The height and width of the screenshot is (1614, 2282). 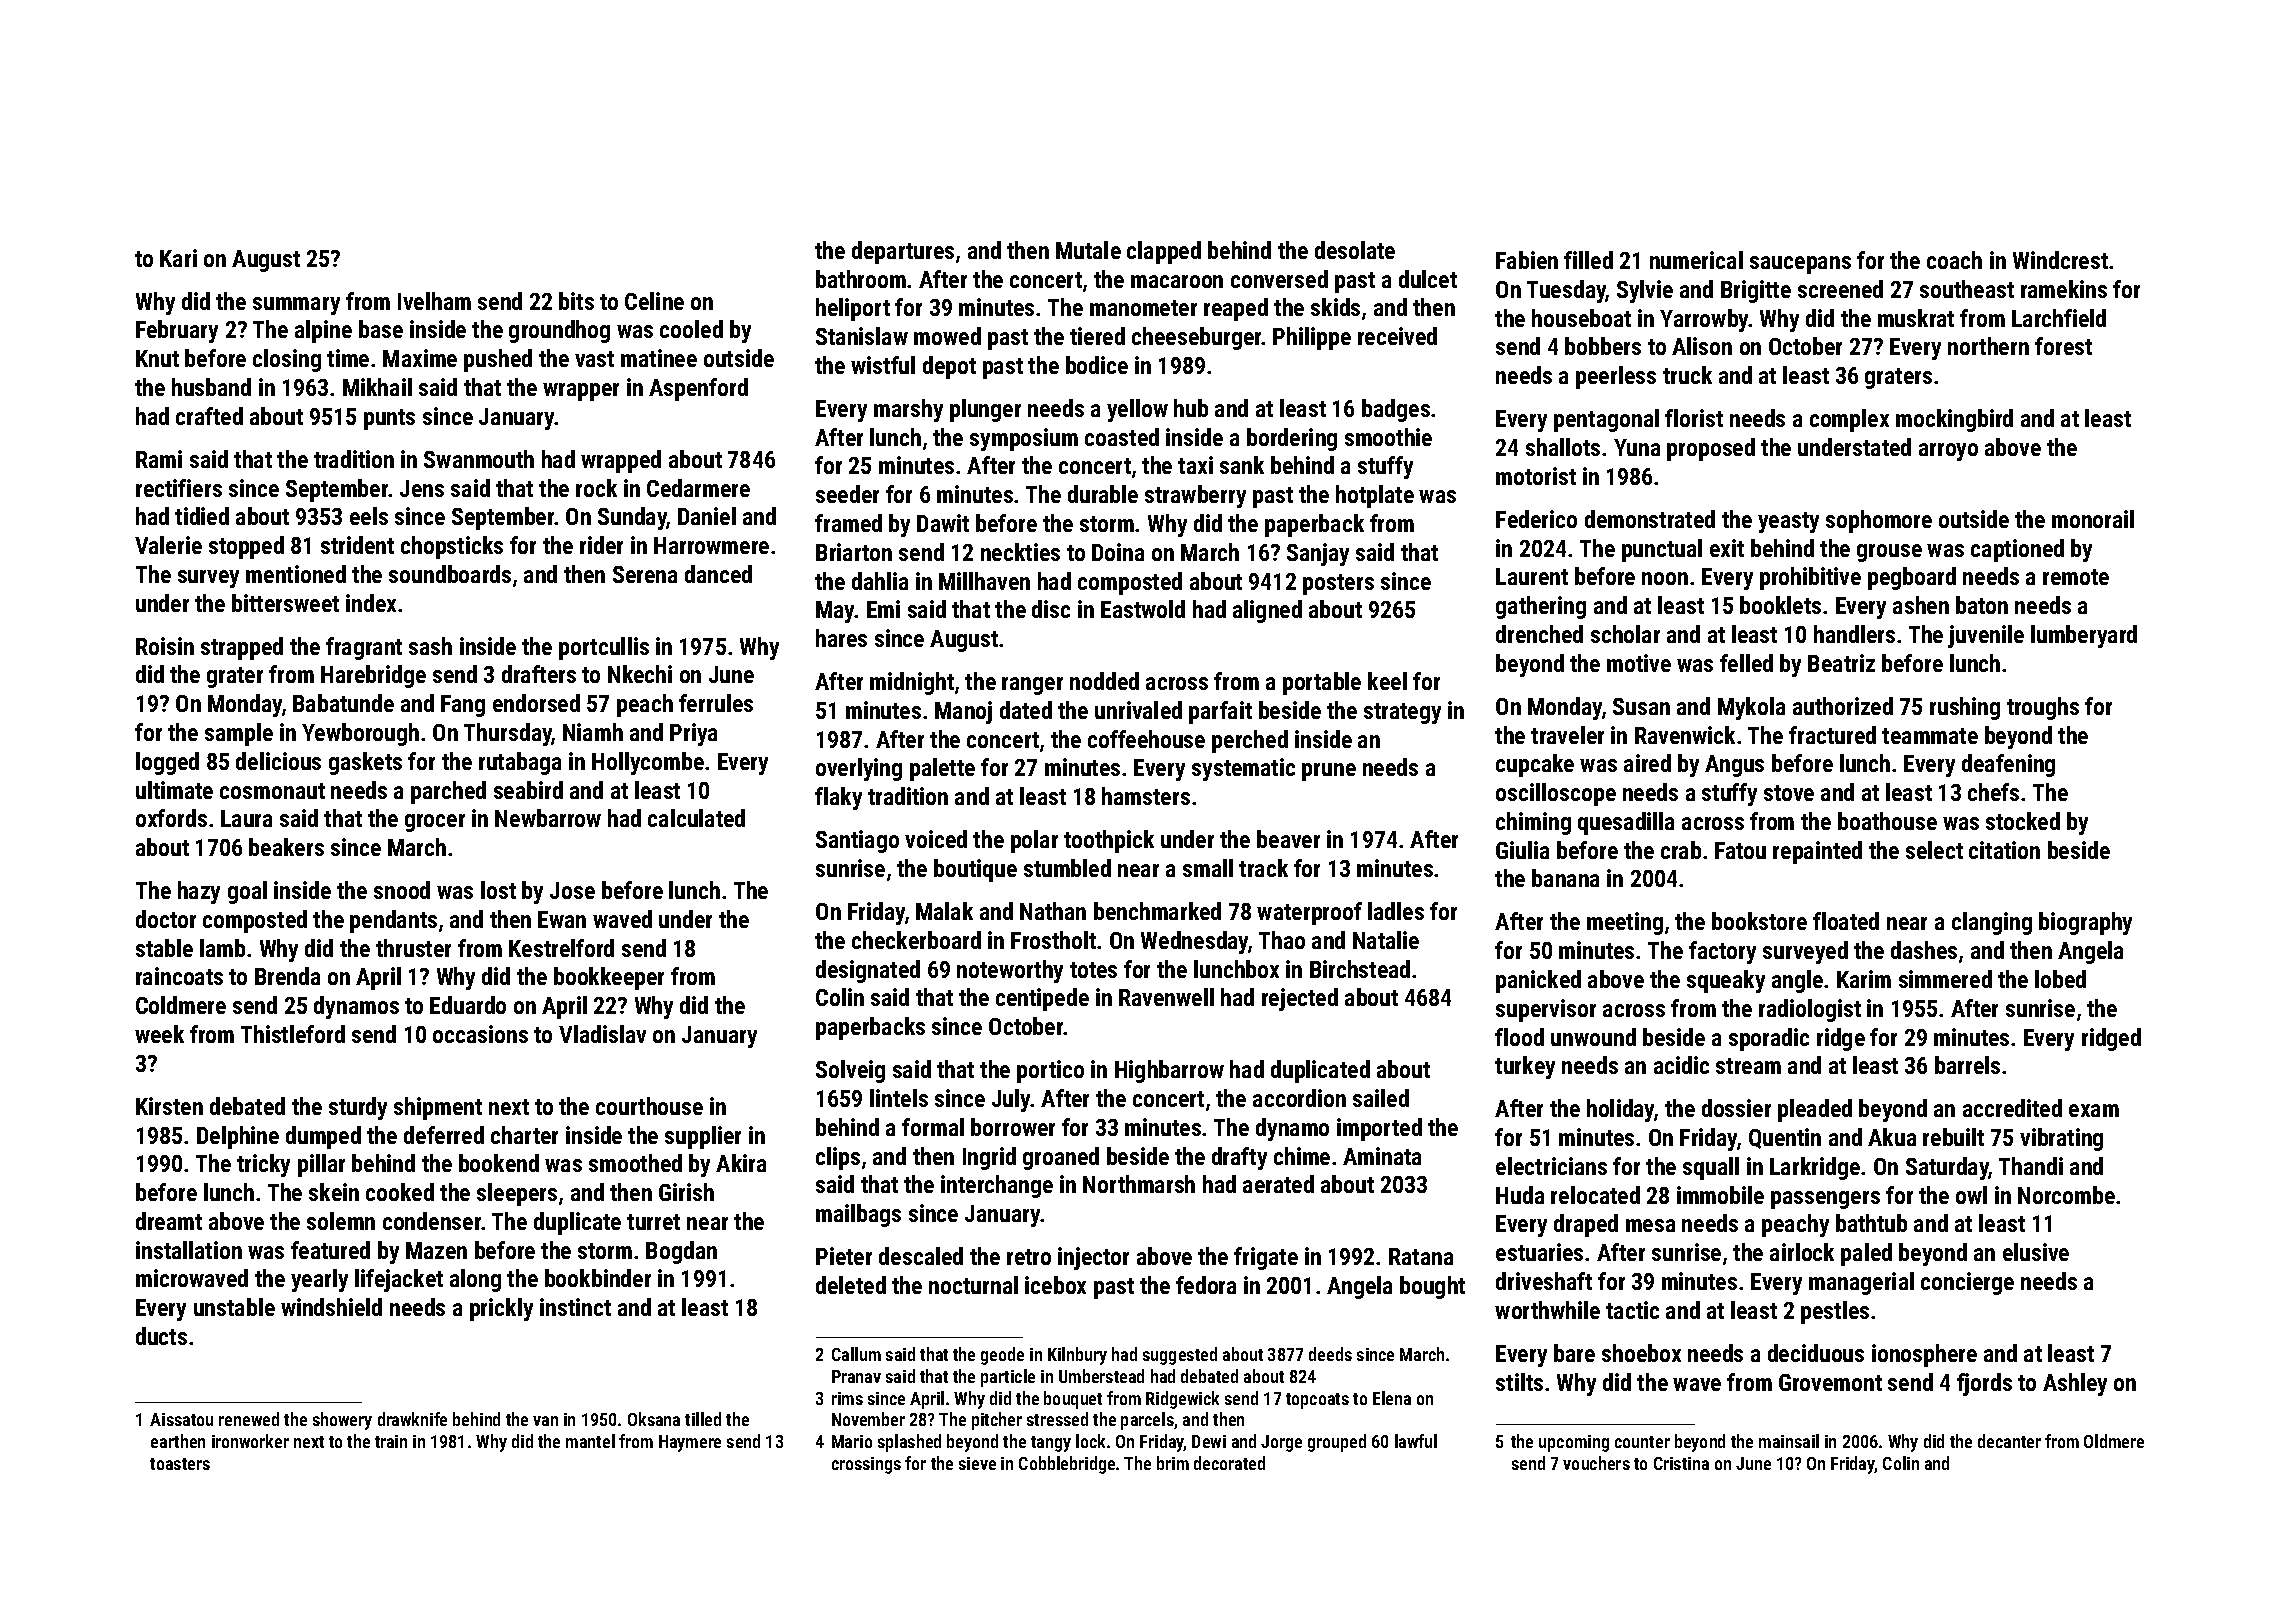 I want to click on bits, so click(x=576, y=301).
